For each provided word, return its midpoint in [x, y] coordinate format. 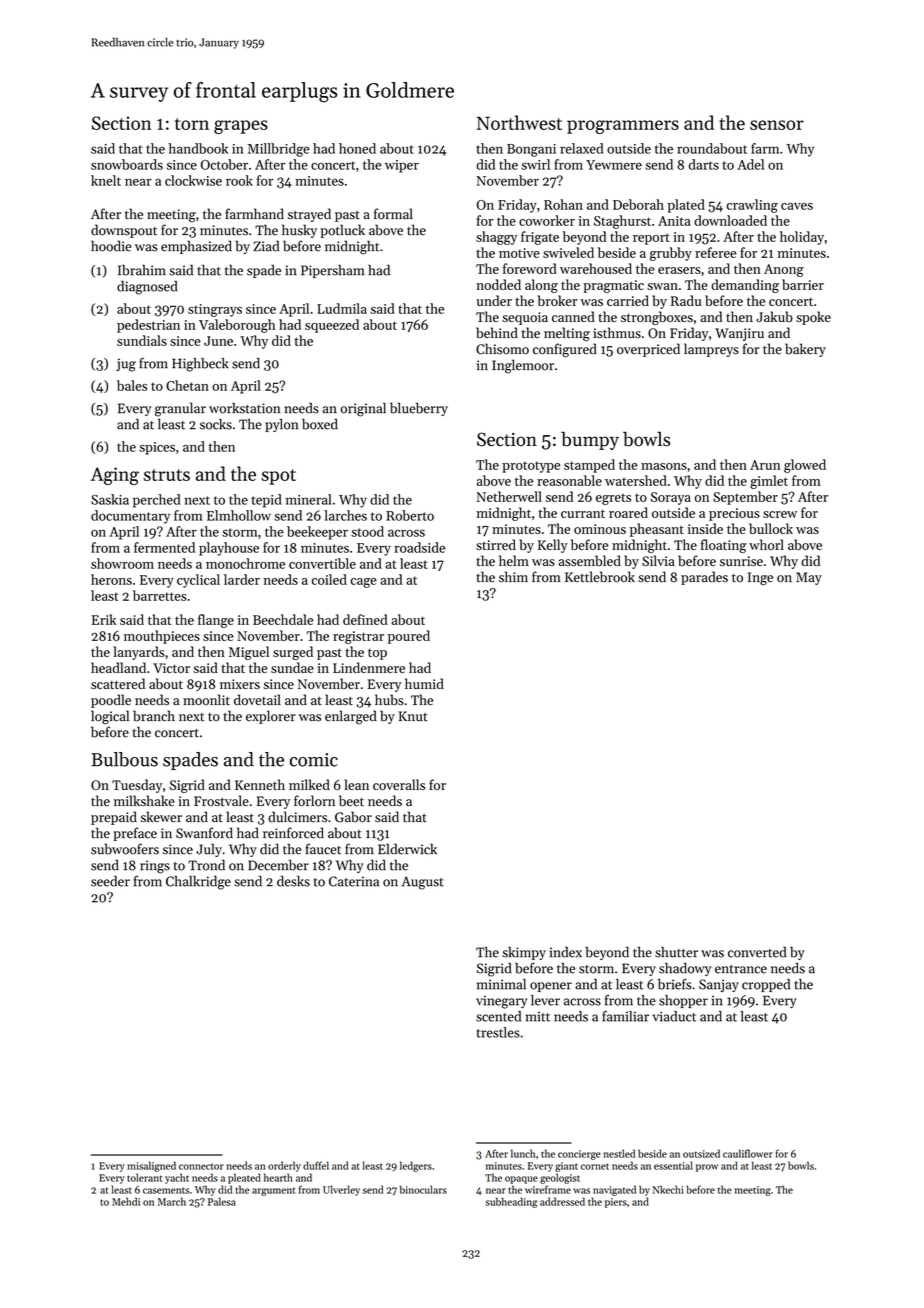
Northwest [519, 122]
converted [757, 952]
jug [126, 365]
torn [192, 124]
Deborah [638, 204]
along [541, 286]
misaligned [151, 1166]
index [565, 952]
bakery [805, 350]
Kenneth [260, 784]
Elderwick [407, 849]
